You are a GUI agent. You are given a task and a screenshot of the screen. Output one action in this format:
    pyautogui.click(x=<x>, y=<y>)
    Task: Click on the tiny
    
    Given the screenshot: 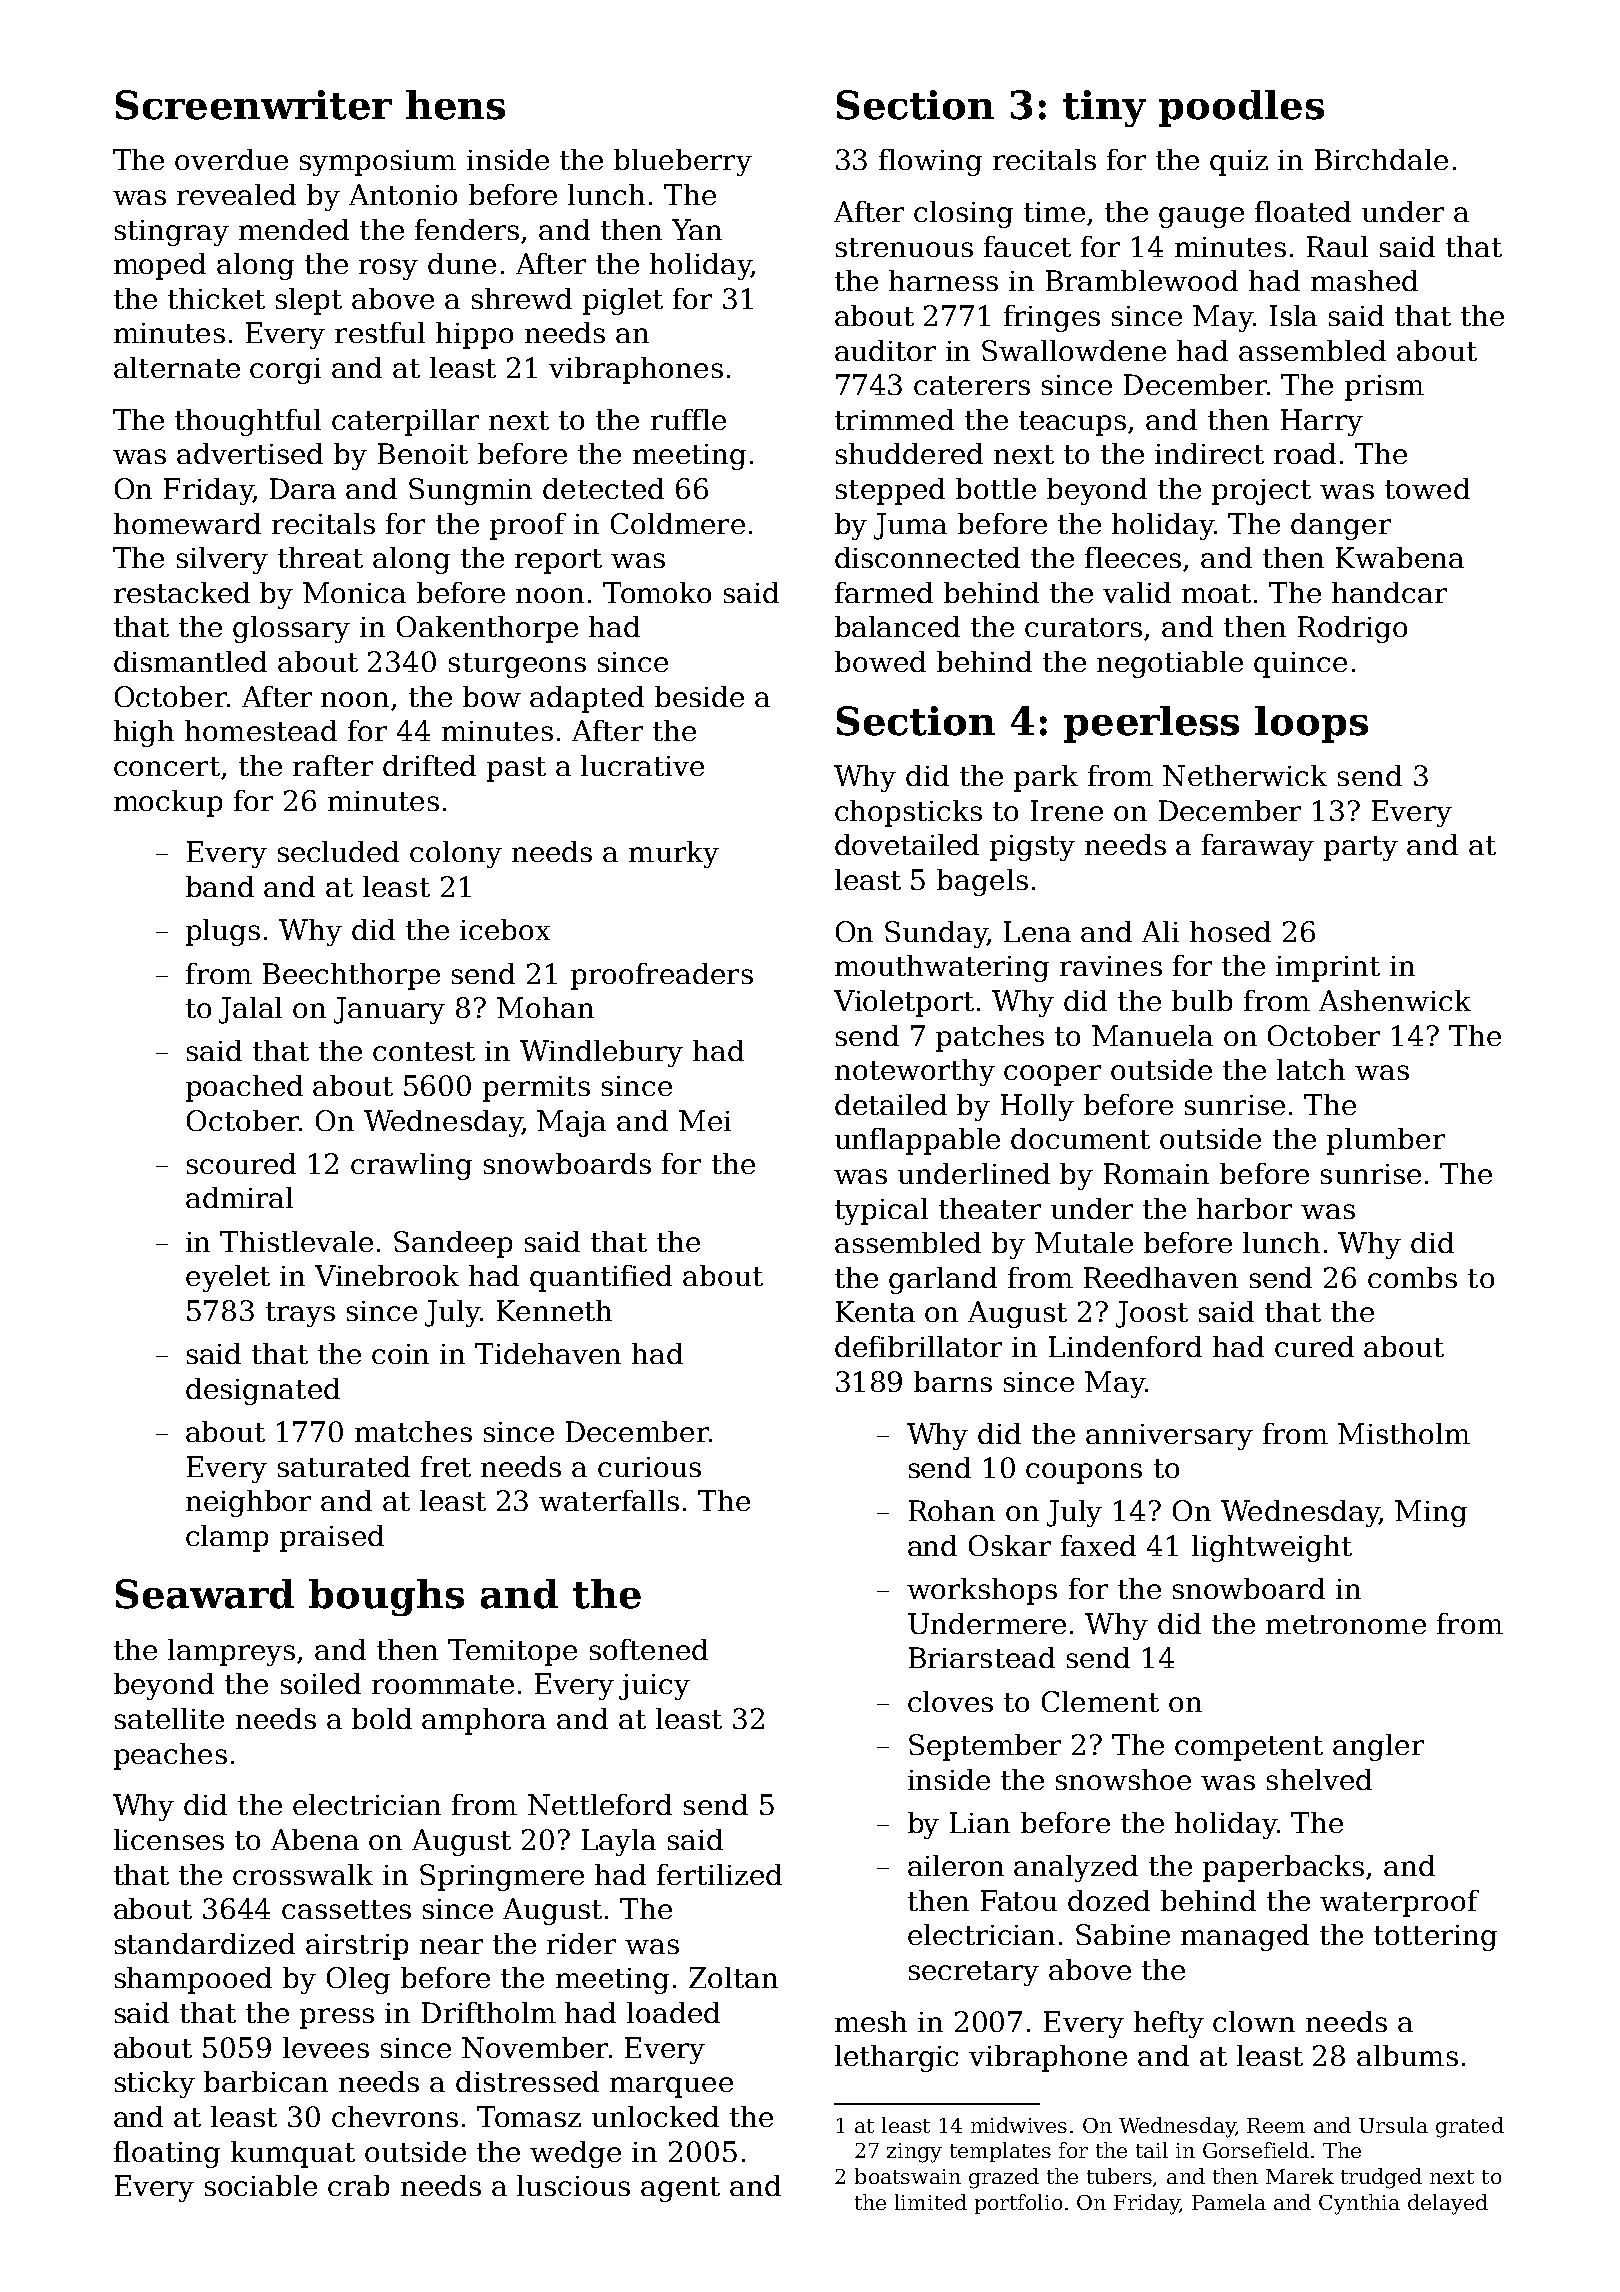 What is the action you would take?
    pyautogui.click(x=1104, y=108)
